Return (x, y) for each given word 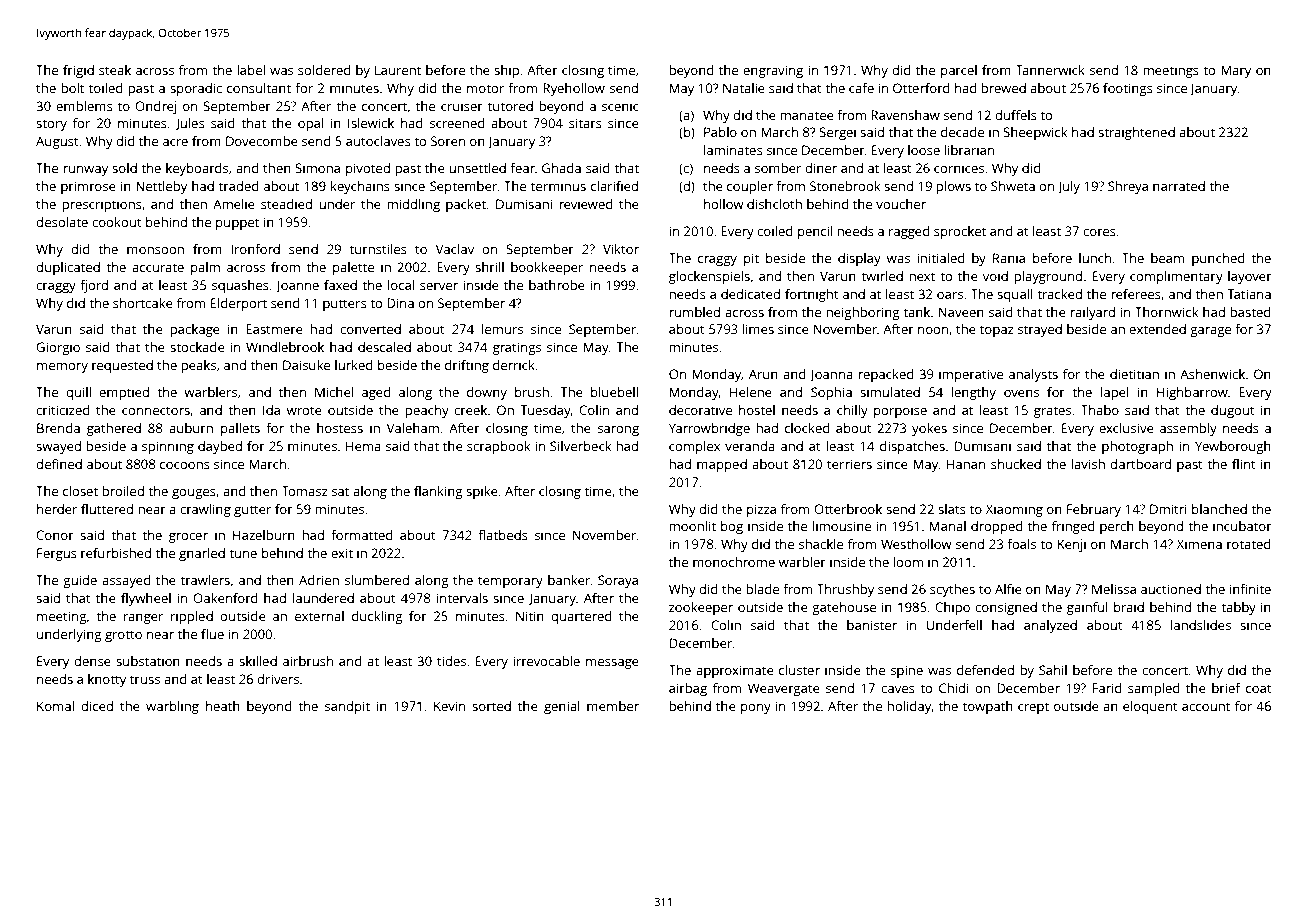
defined (59, 464)
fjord (94, 286)
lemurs (502, 329)
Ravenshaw (905, 115)
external (319, 616)
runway (85, 171)
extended (1157, 329)
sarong (618, 431)
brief (1226, 688)
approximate (735, 671)
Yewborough (1233, 447)
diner (821, 168)
